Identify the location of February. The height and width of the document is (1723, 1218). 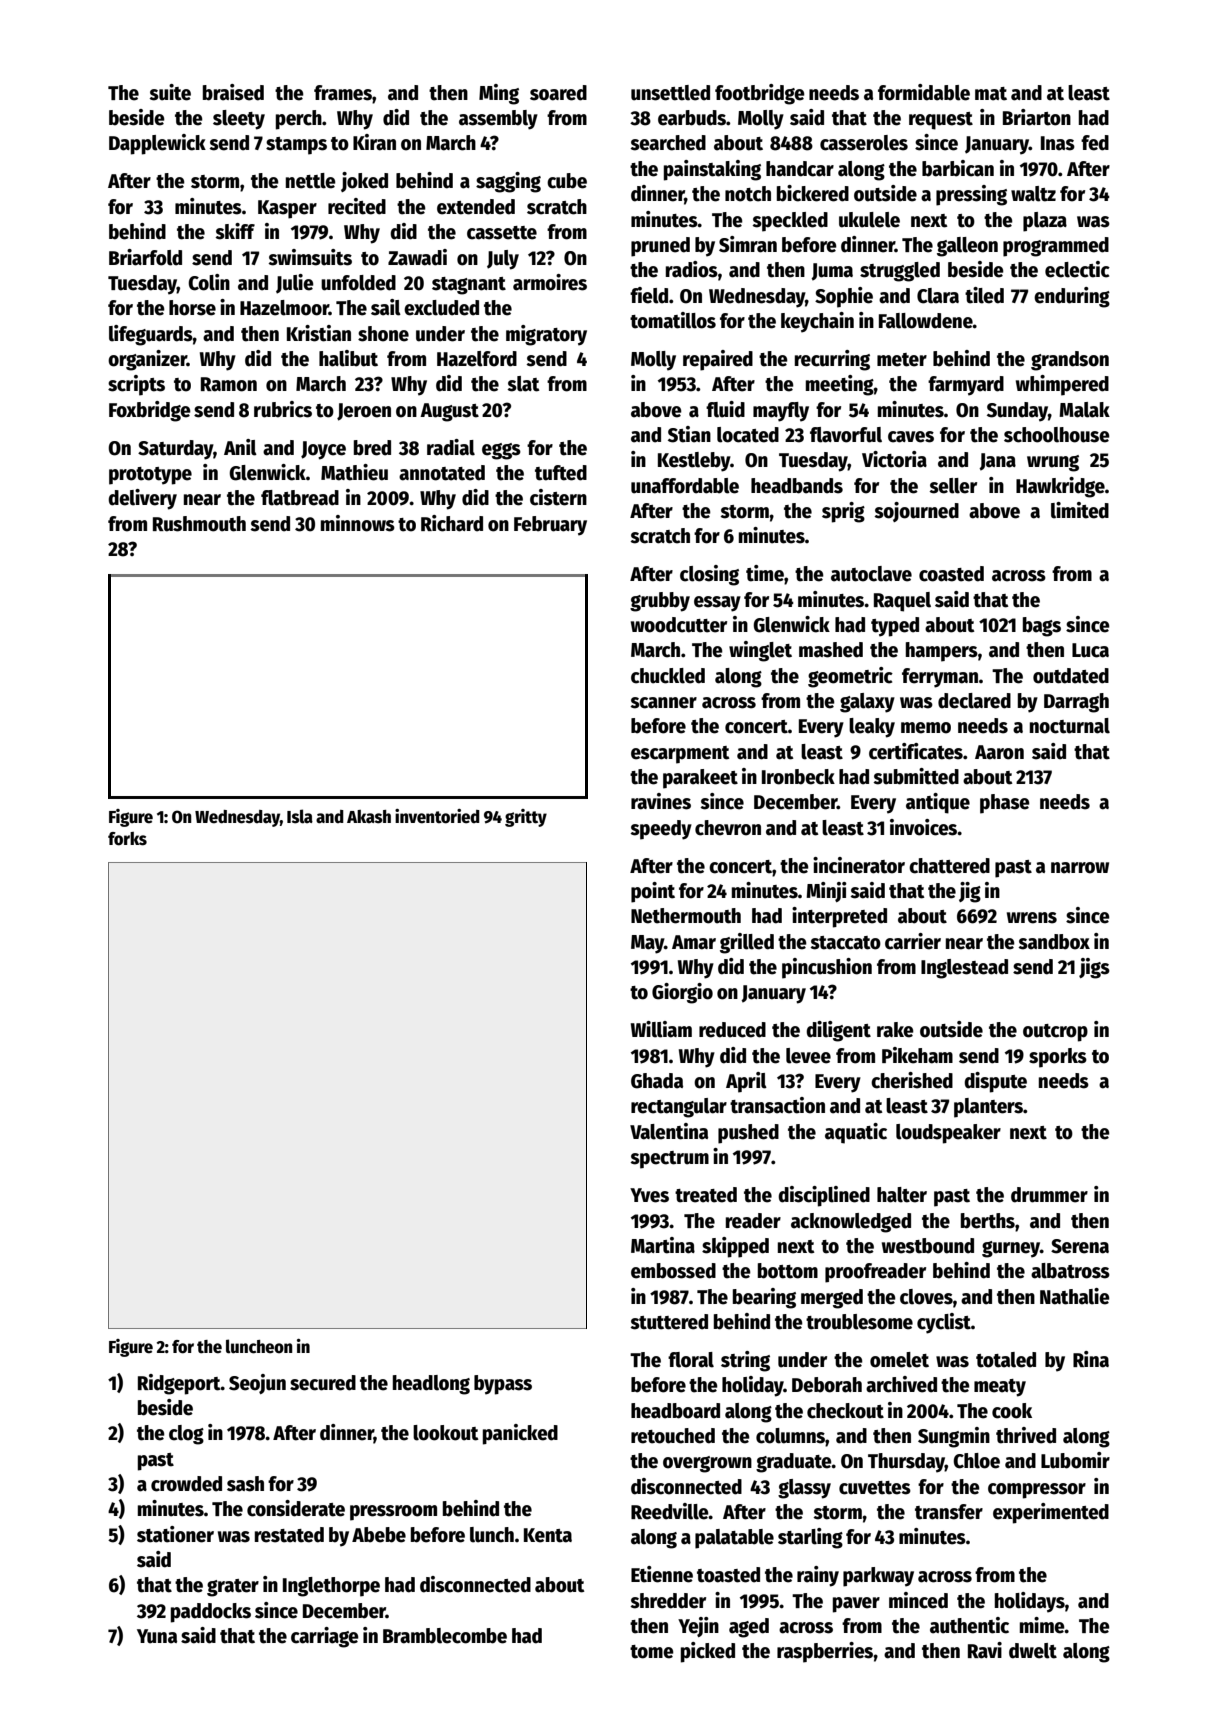
(550, 526).
